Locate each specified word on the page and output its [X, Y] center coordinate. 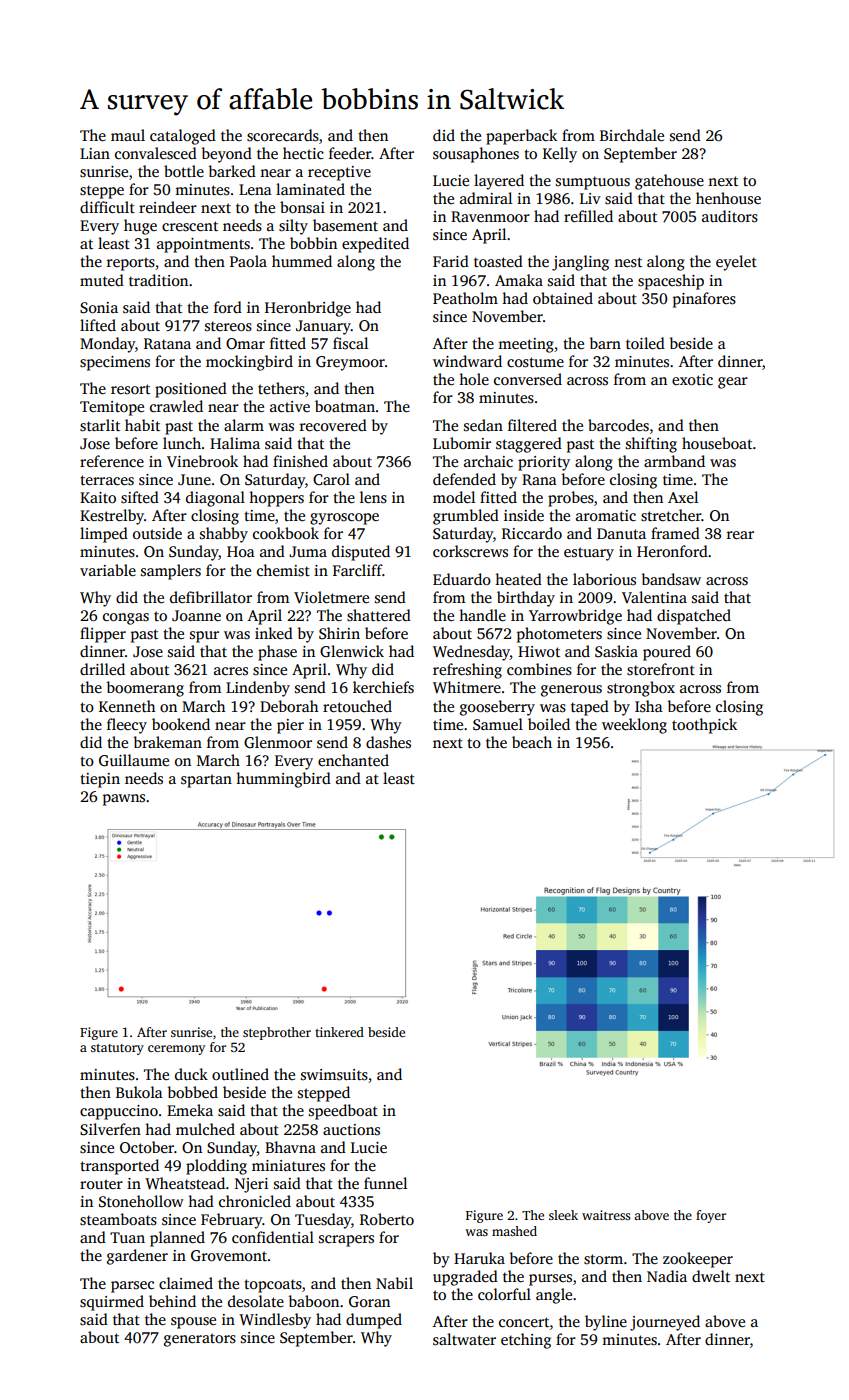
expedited [375, 245]
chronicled [255, 1201]
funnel [385, 1183]
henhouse [728, 198]
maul [128, 135]
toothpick [704, 726]
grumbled [466, 517]
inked [274, 633]
